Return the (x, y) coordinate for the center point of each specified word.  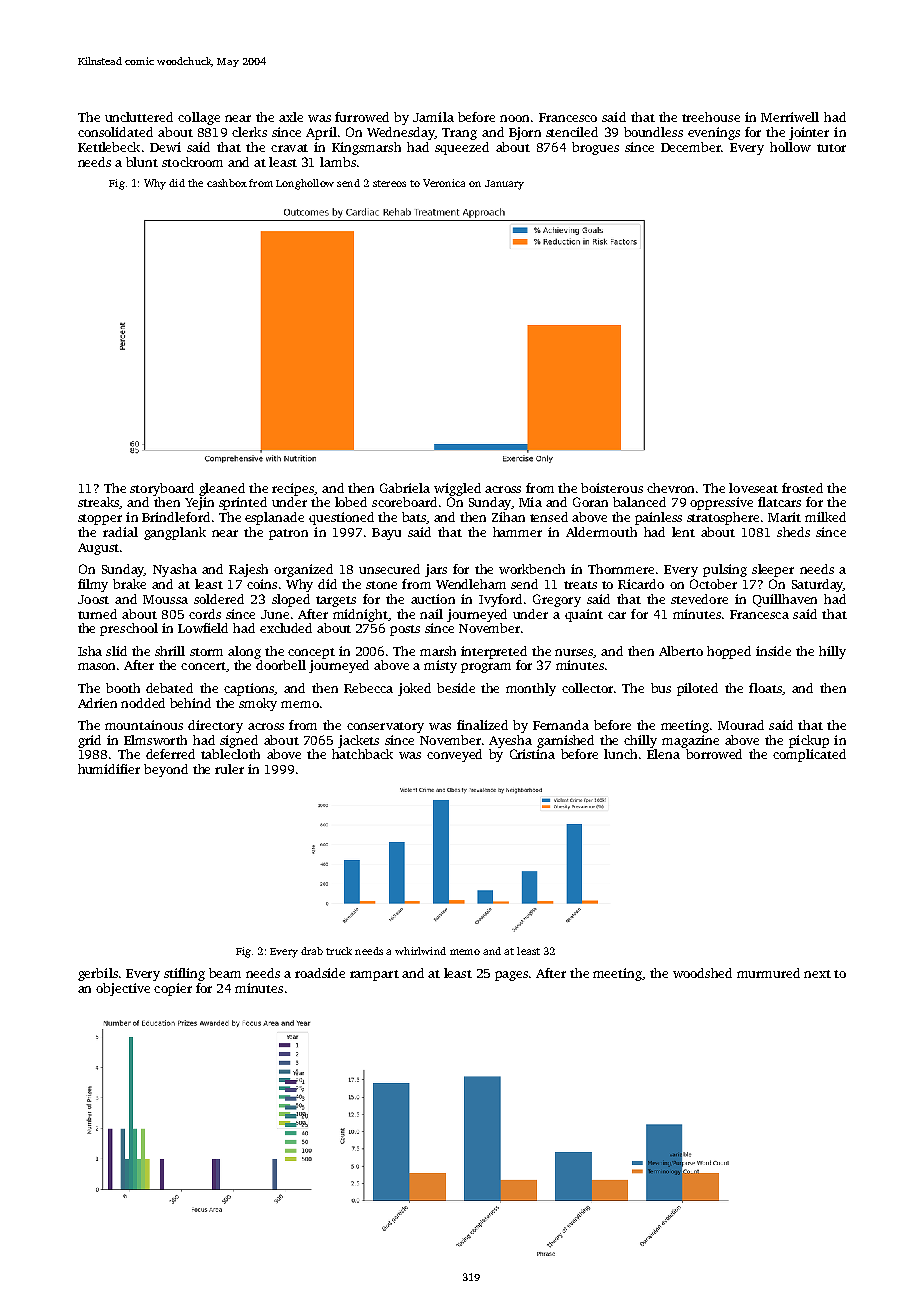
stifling (184, 974)
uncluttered (139, 117)
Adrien (97, 703)
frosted (802, 488)
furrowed (362, 117)
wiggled (457, 489)
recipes (293, 489)
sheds (793, 532)
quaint (584, 615)
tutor (831, 148)
